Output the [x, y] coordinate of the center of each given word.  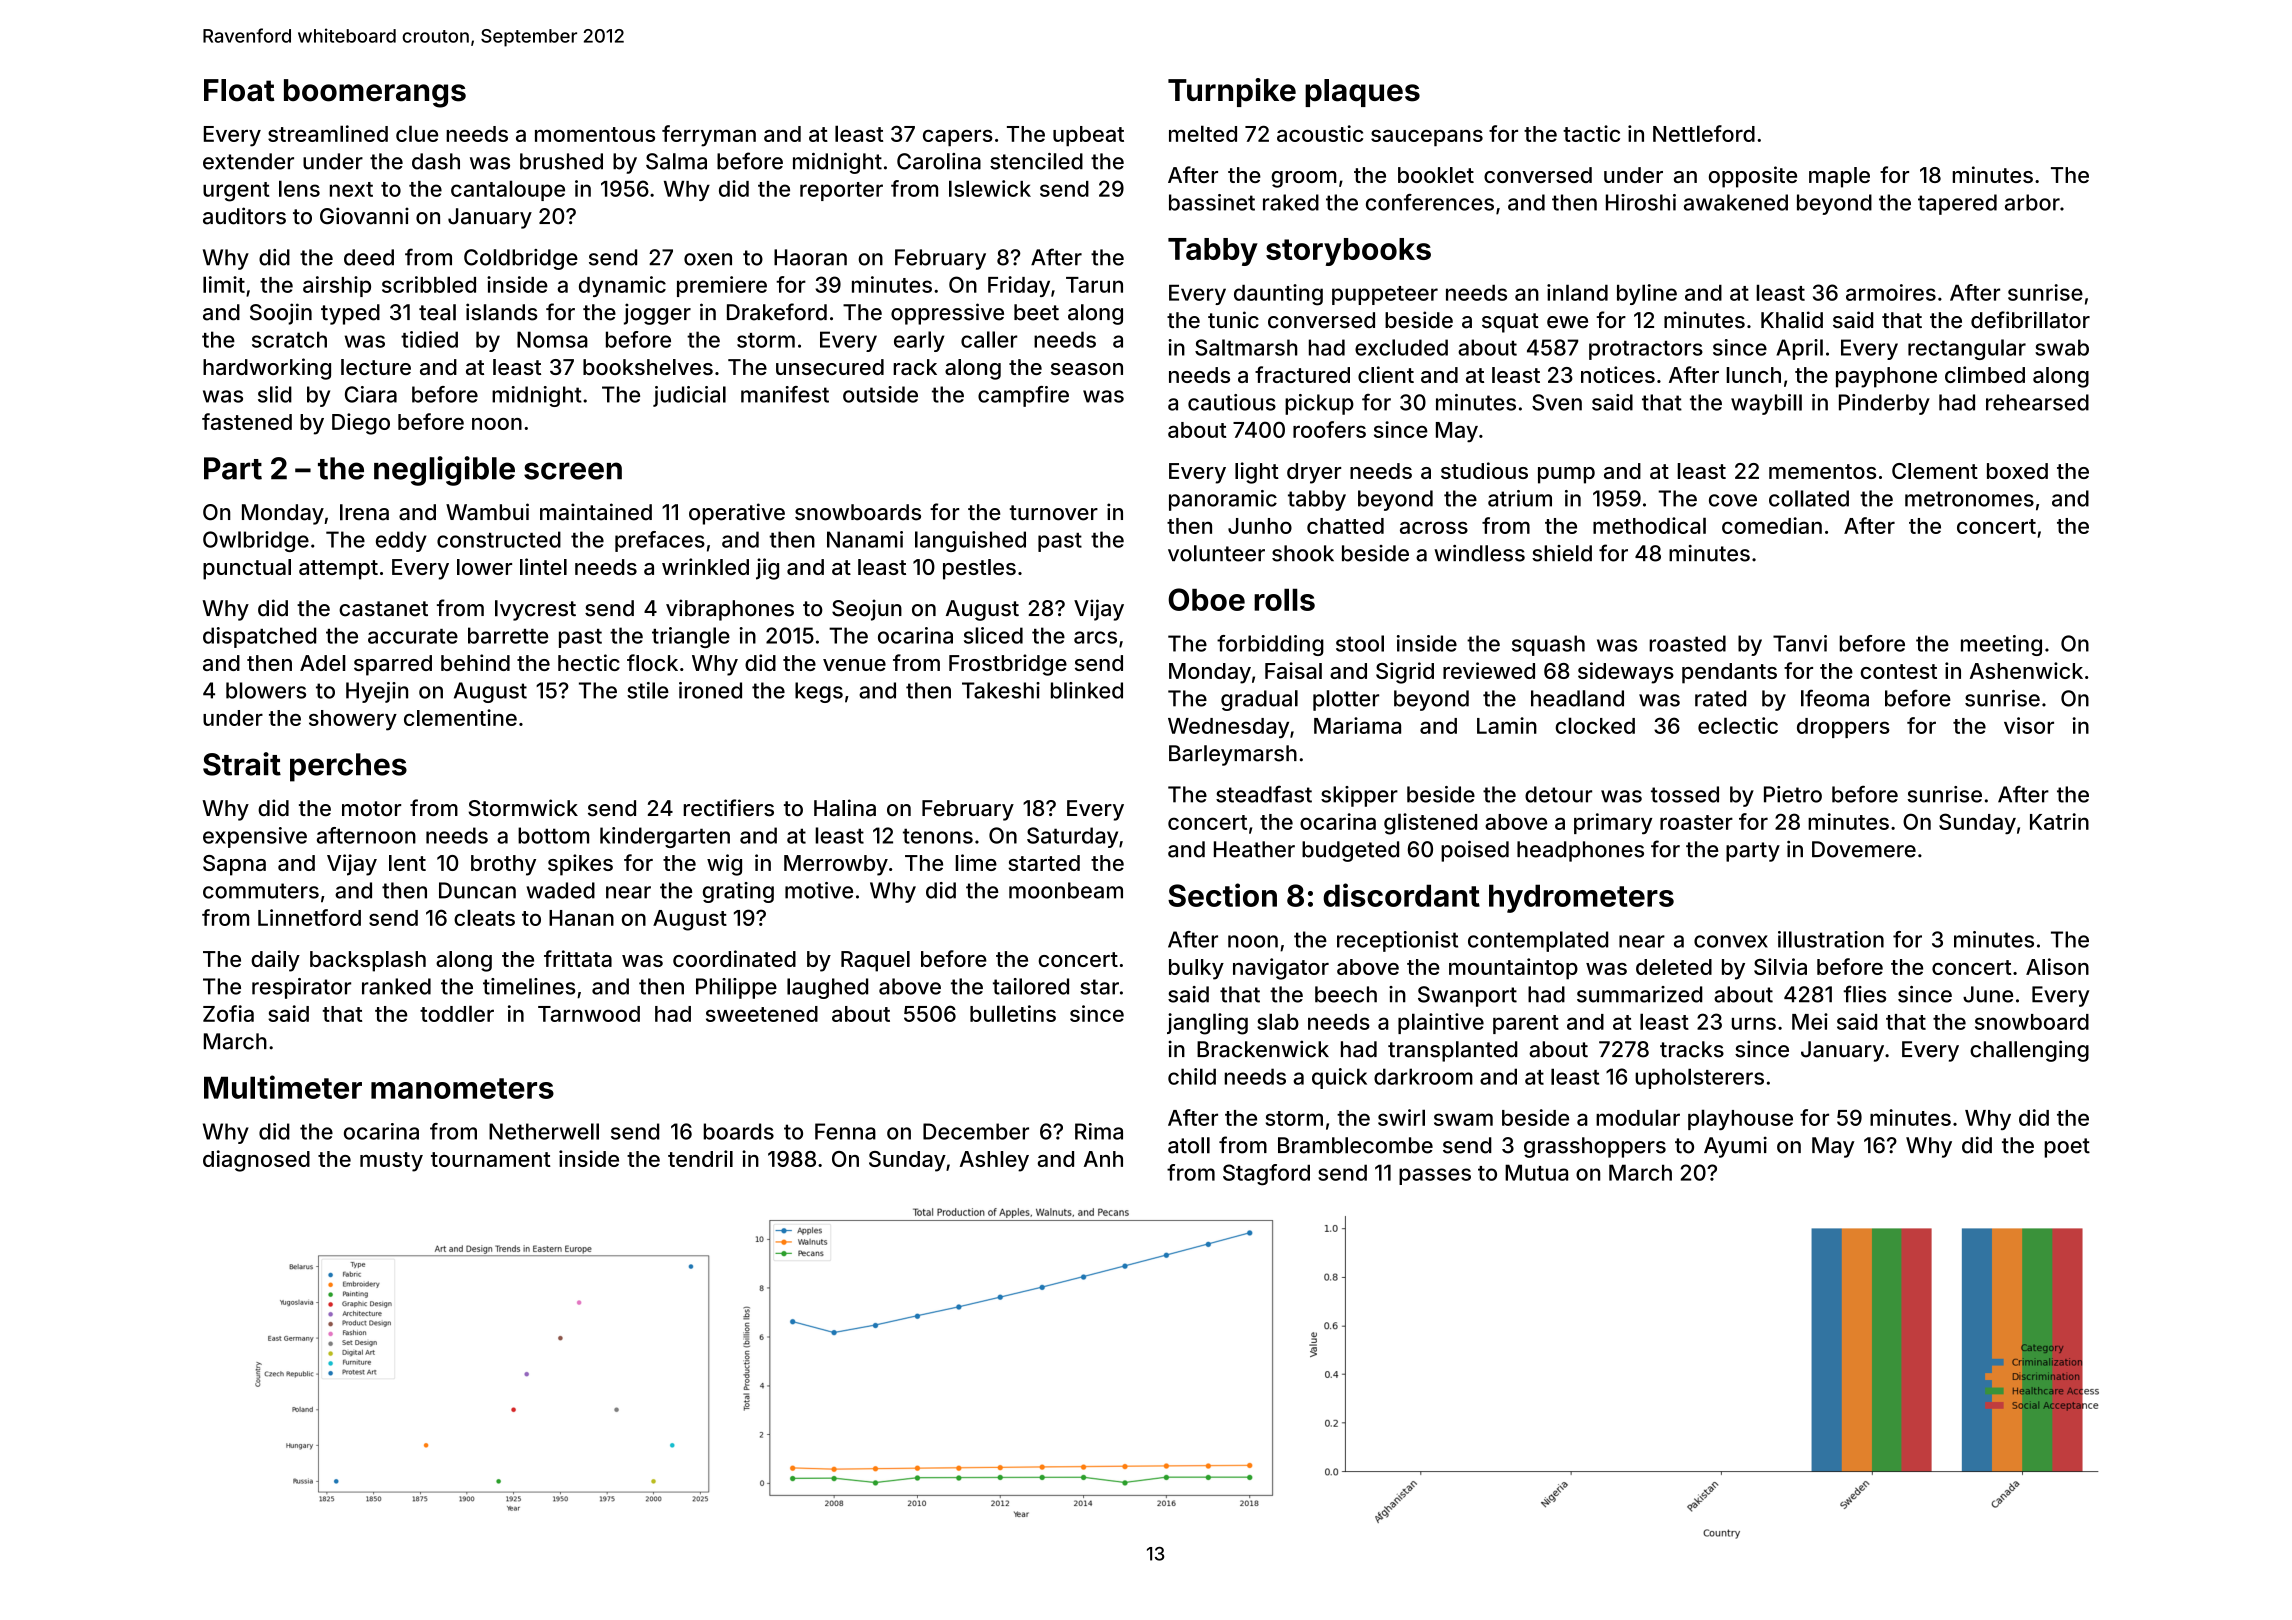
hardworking [267, 369]
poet [2067, 1148]
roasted [1687, 643]
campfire [1023, 396]
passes [1435, 1176]
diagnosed [256, 1161]
